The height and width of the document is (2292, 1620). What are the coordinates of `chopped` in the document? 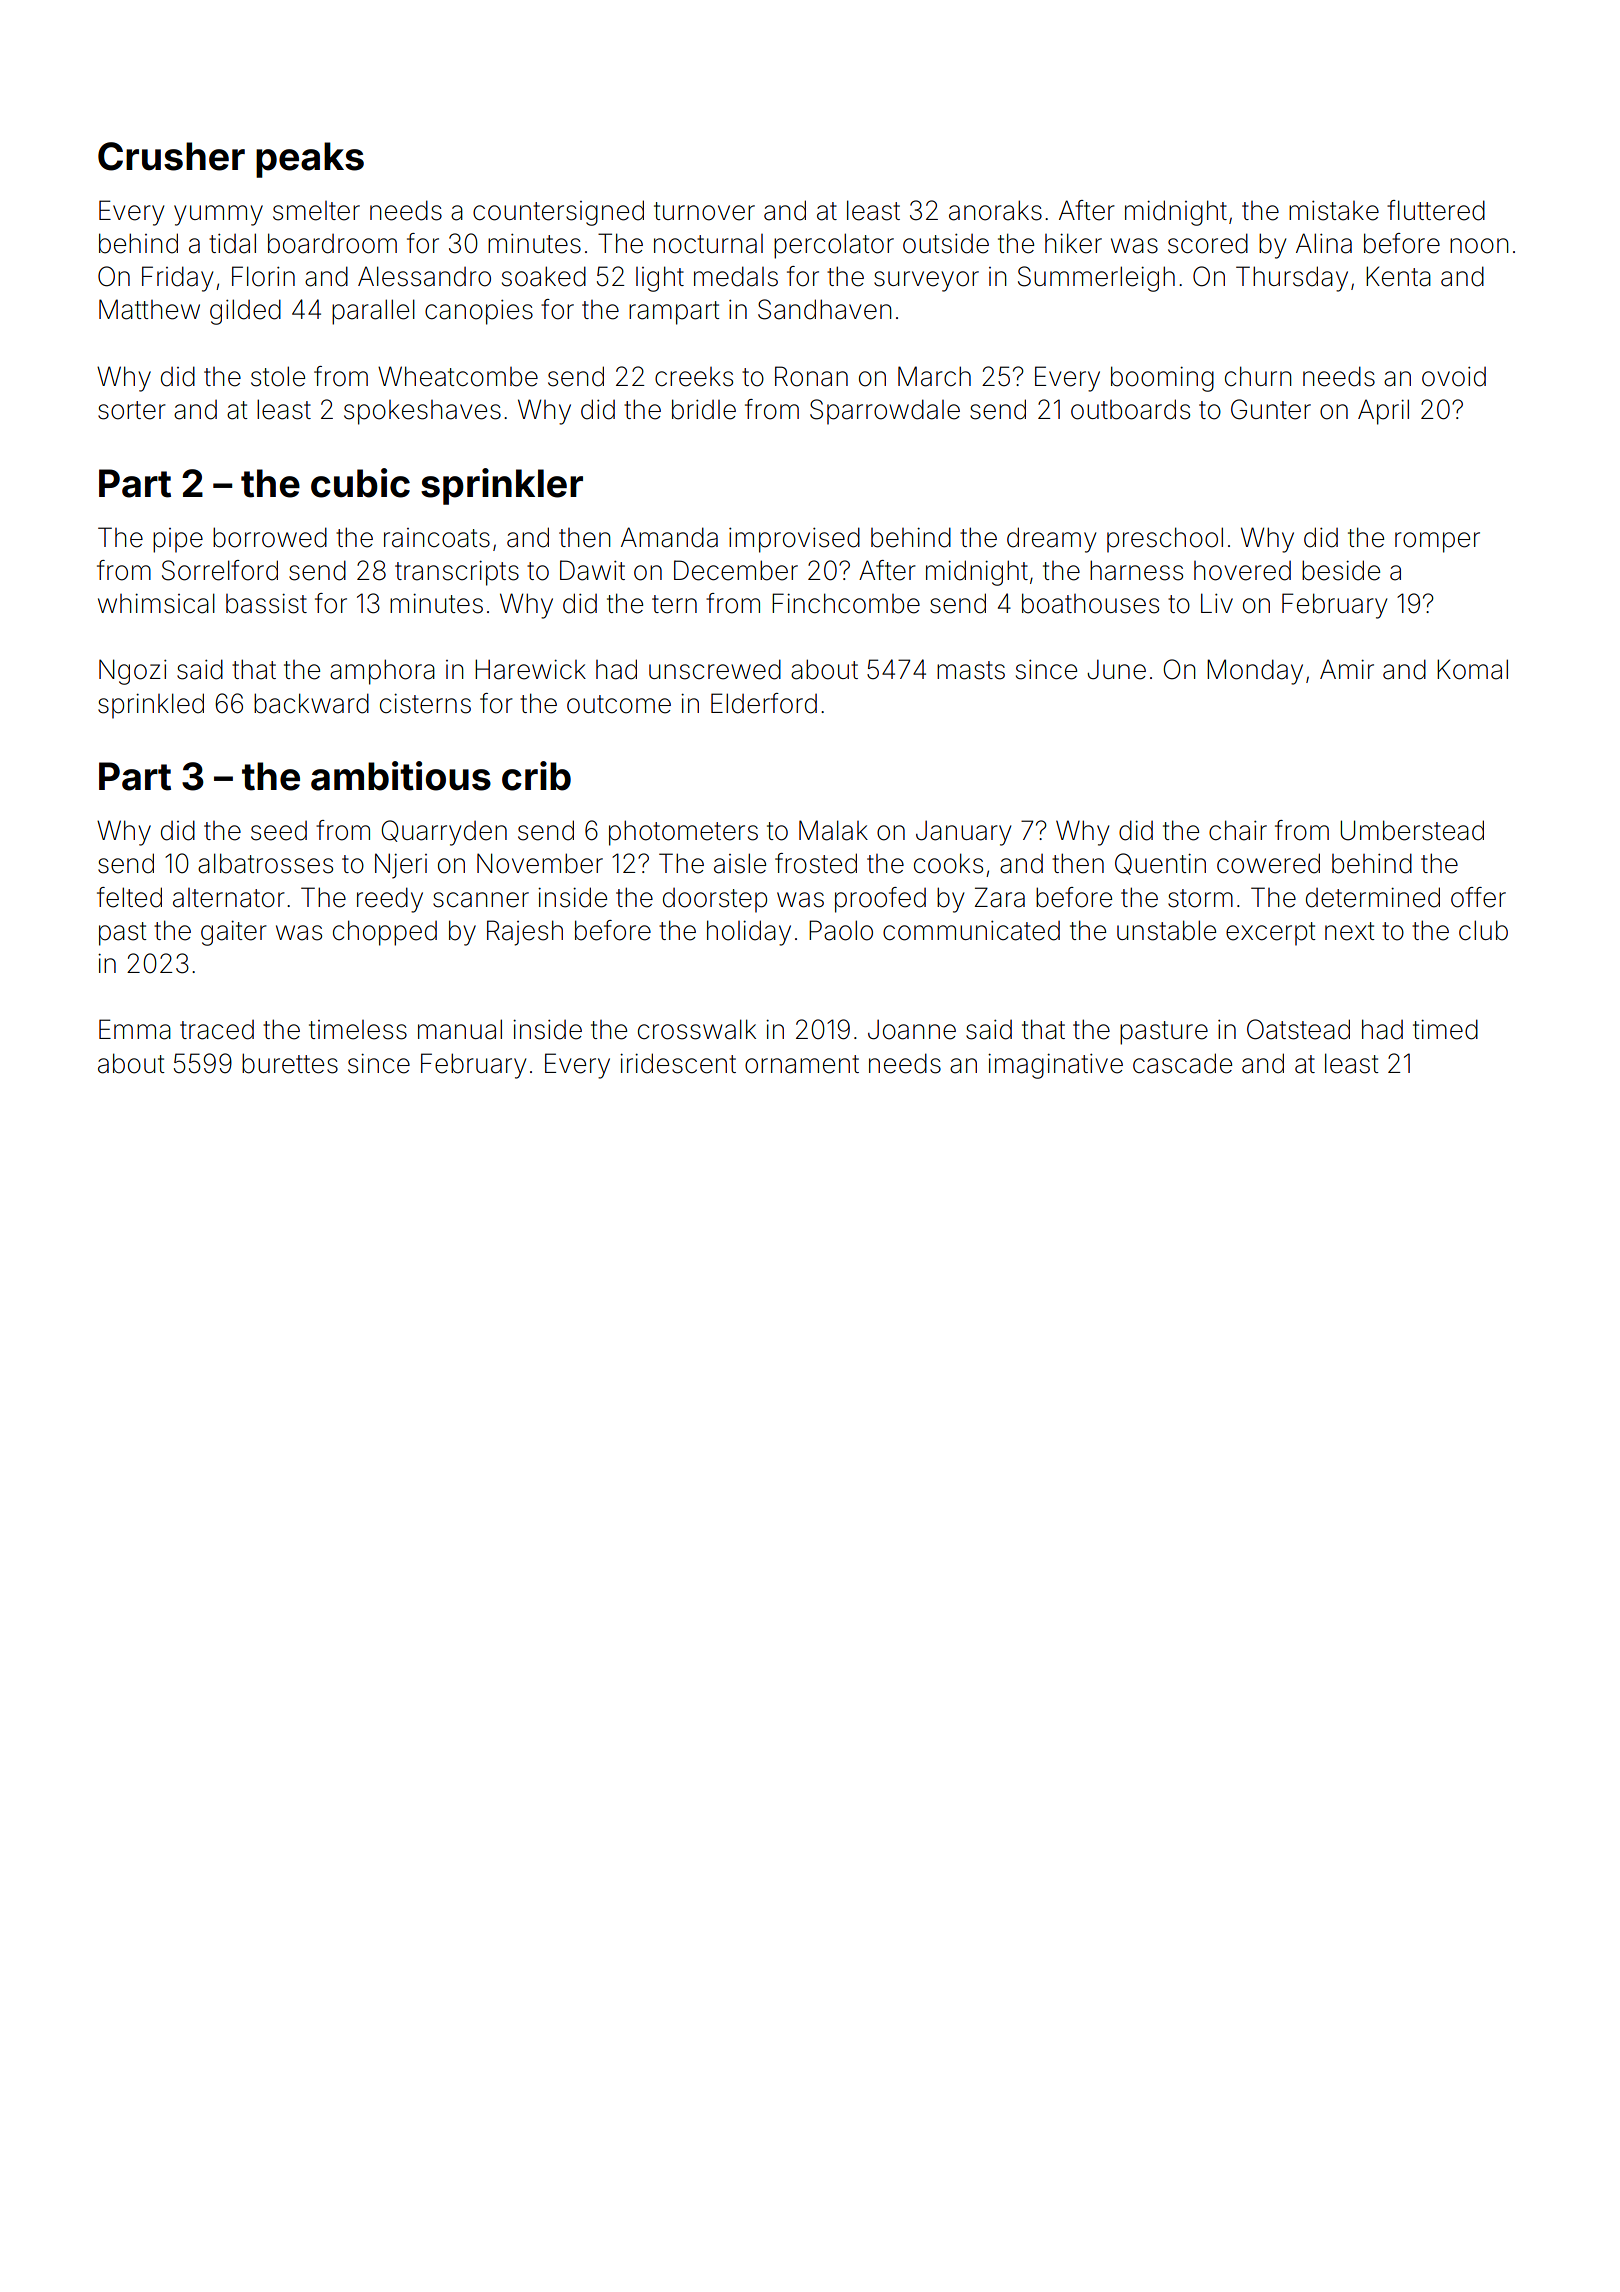 It's located at (385, 933).
